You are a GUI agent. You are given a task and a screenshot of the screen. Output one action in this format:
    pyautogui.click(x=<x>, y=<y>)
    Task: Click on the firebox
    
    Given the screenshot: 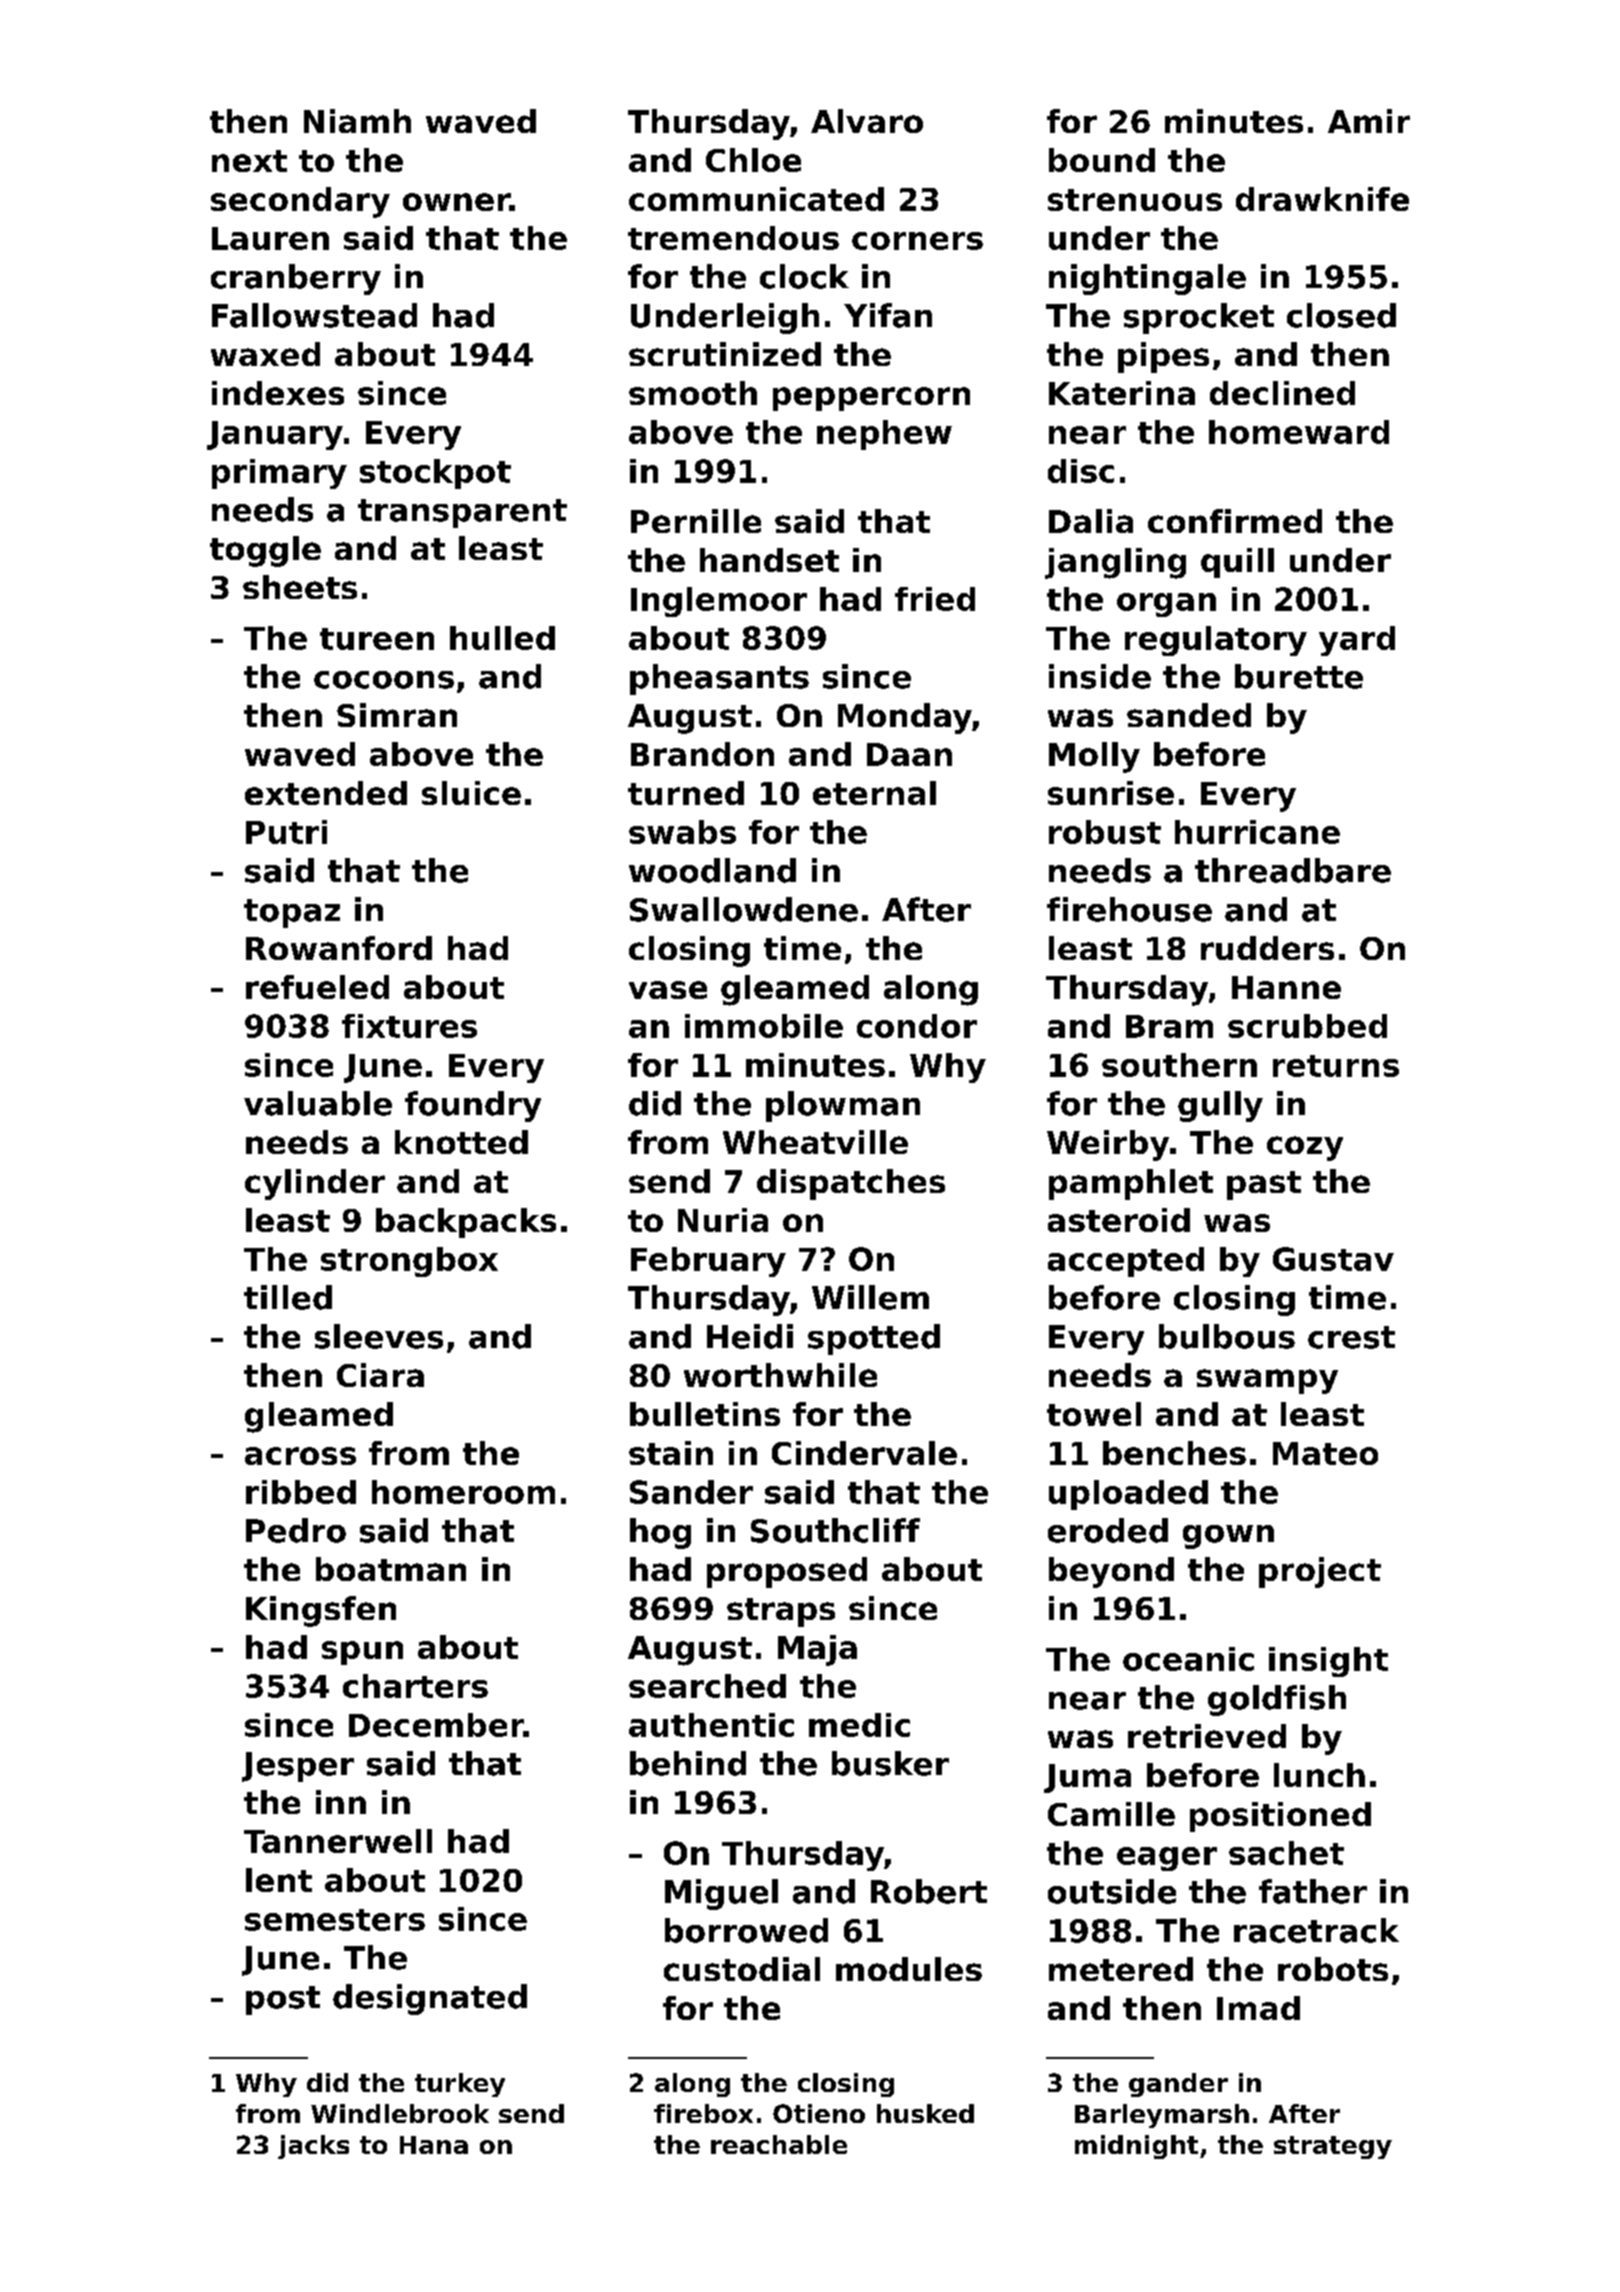 What is the action you would take?
    pyautogui.click(x=703, y=2113)
